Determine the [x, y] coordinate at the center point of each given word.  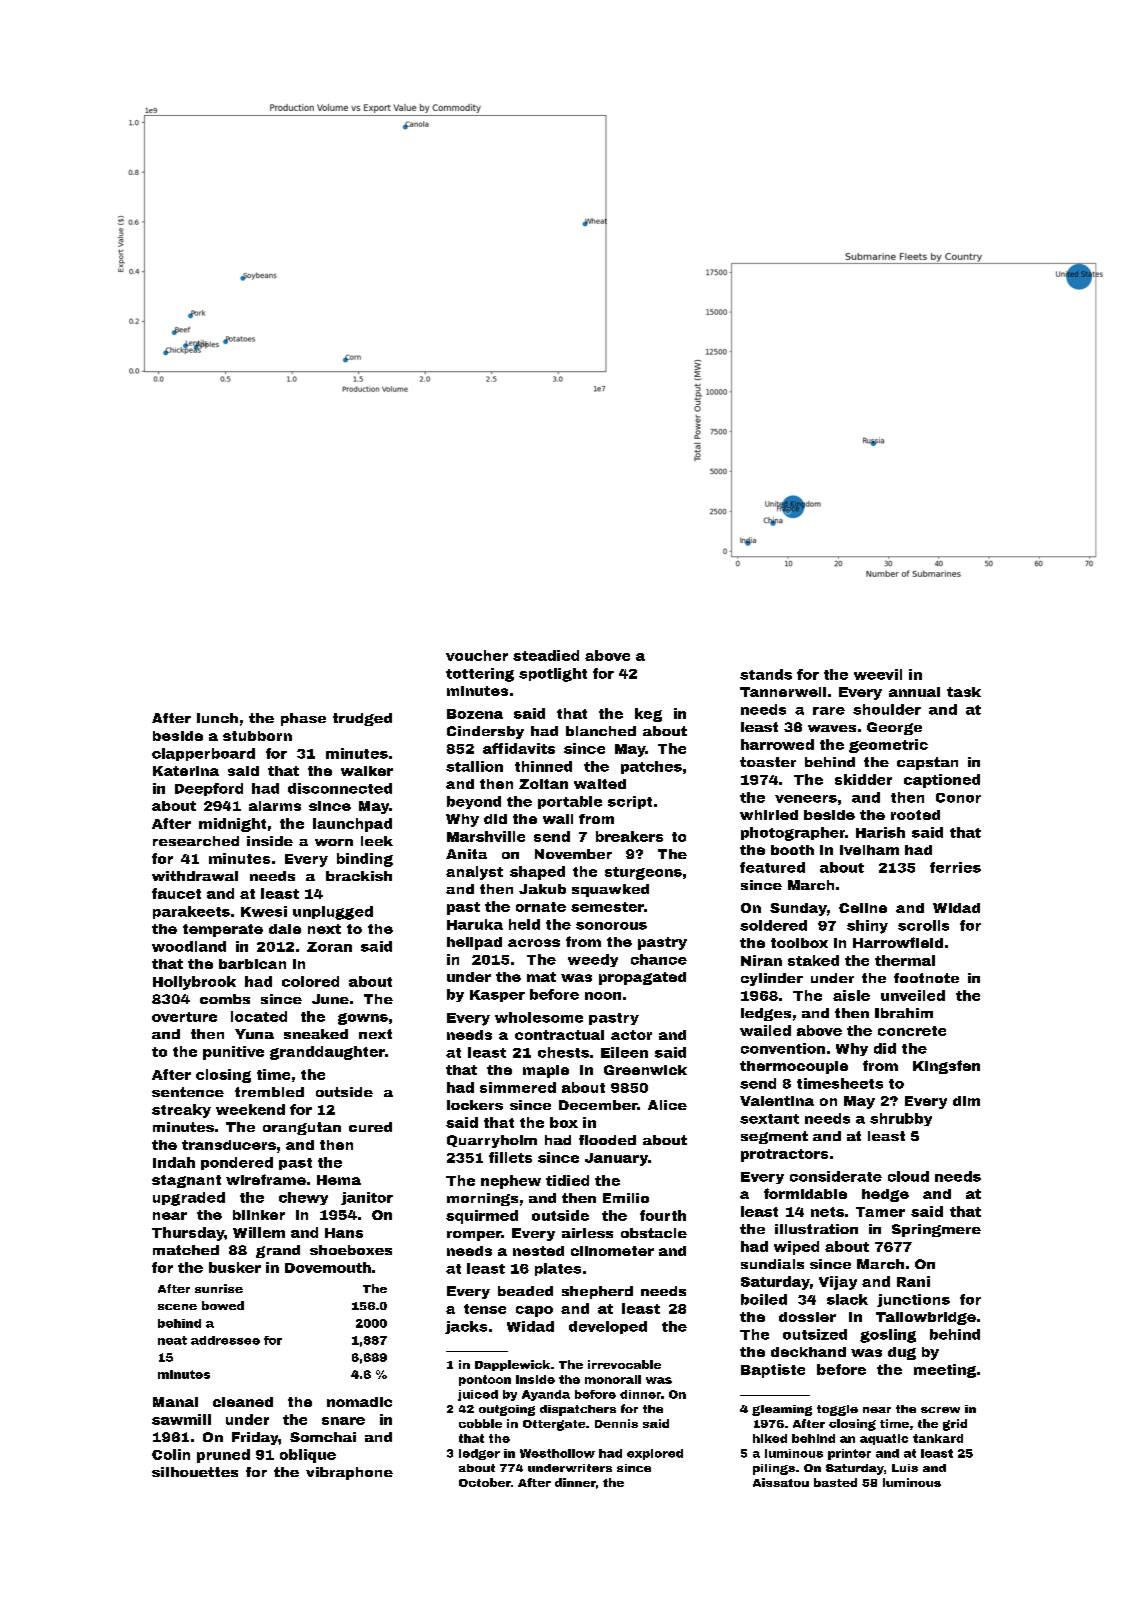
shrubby [901, 1119]
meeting [945, 1371]
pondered [237, 1163]
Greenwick [645, 1070]
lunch [217, 718]
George [894, 728]
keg [648, 715]
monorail [613, 1379]
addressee [225, 1340]
